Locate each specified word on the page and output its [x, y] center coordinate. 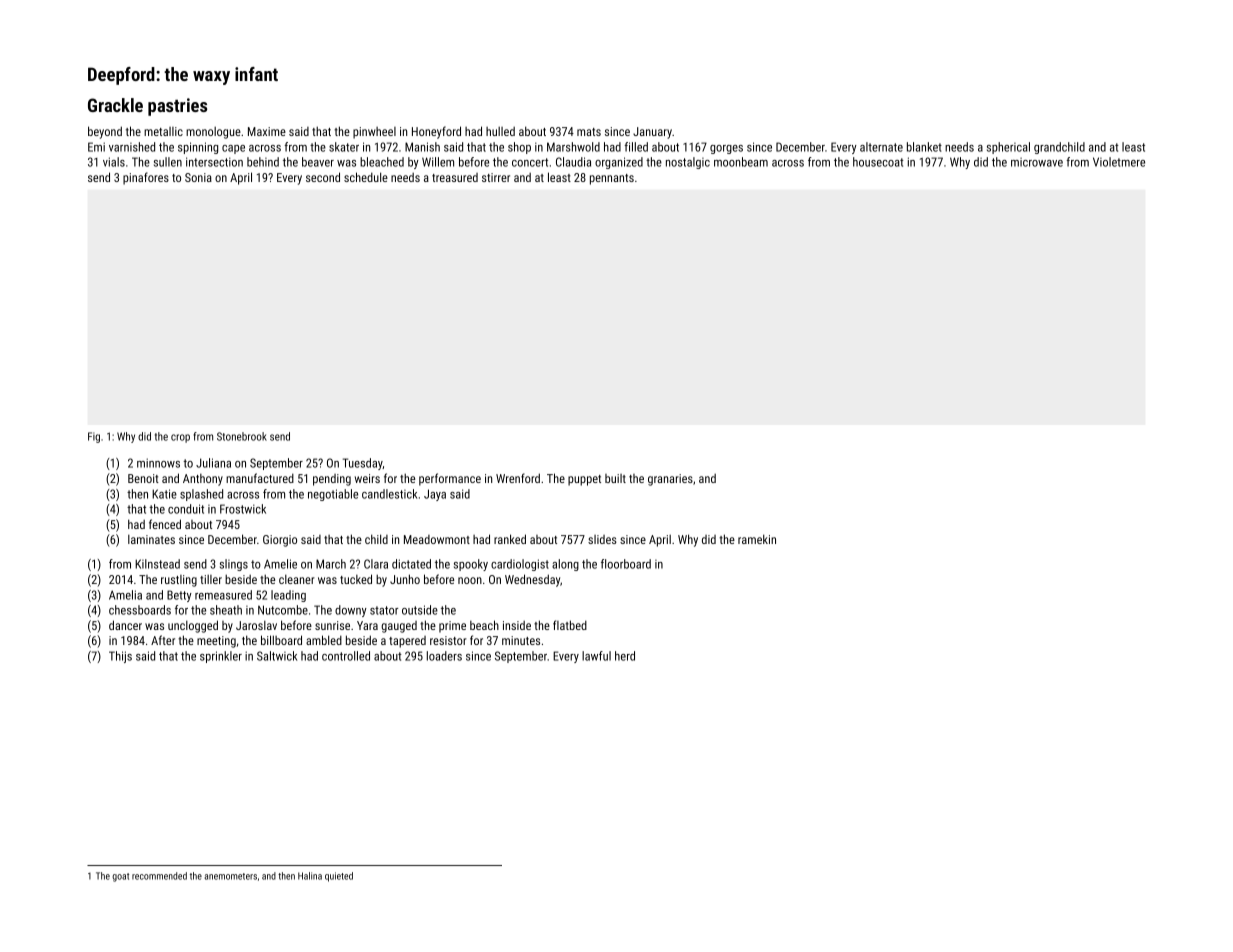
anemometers [230, 876]
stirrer [496, 177]
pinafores [146, 178]
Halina [310, 876]
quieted [339, 877]
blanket [924, 147]
